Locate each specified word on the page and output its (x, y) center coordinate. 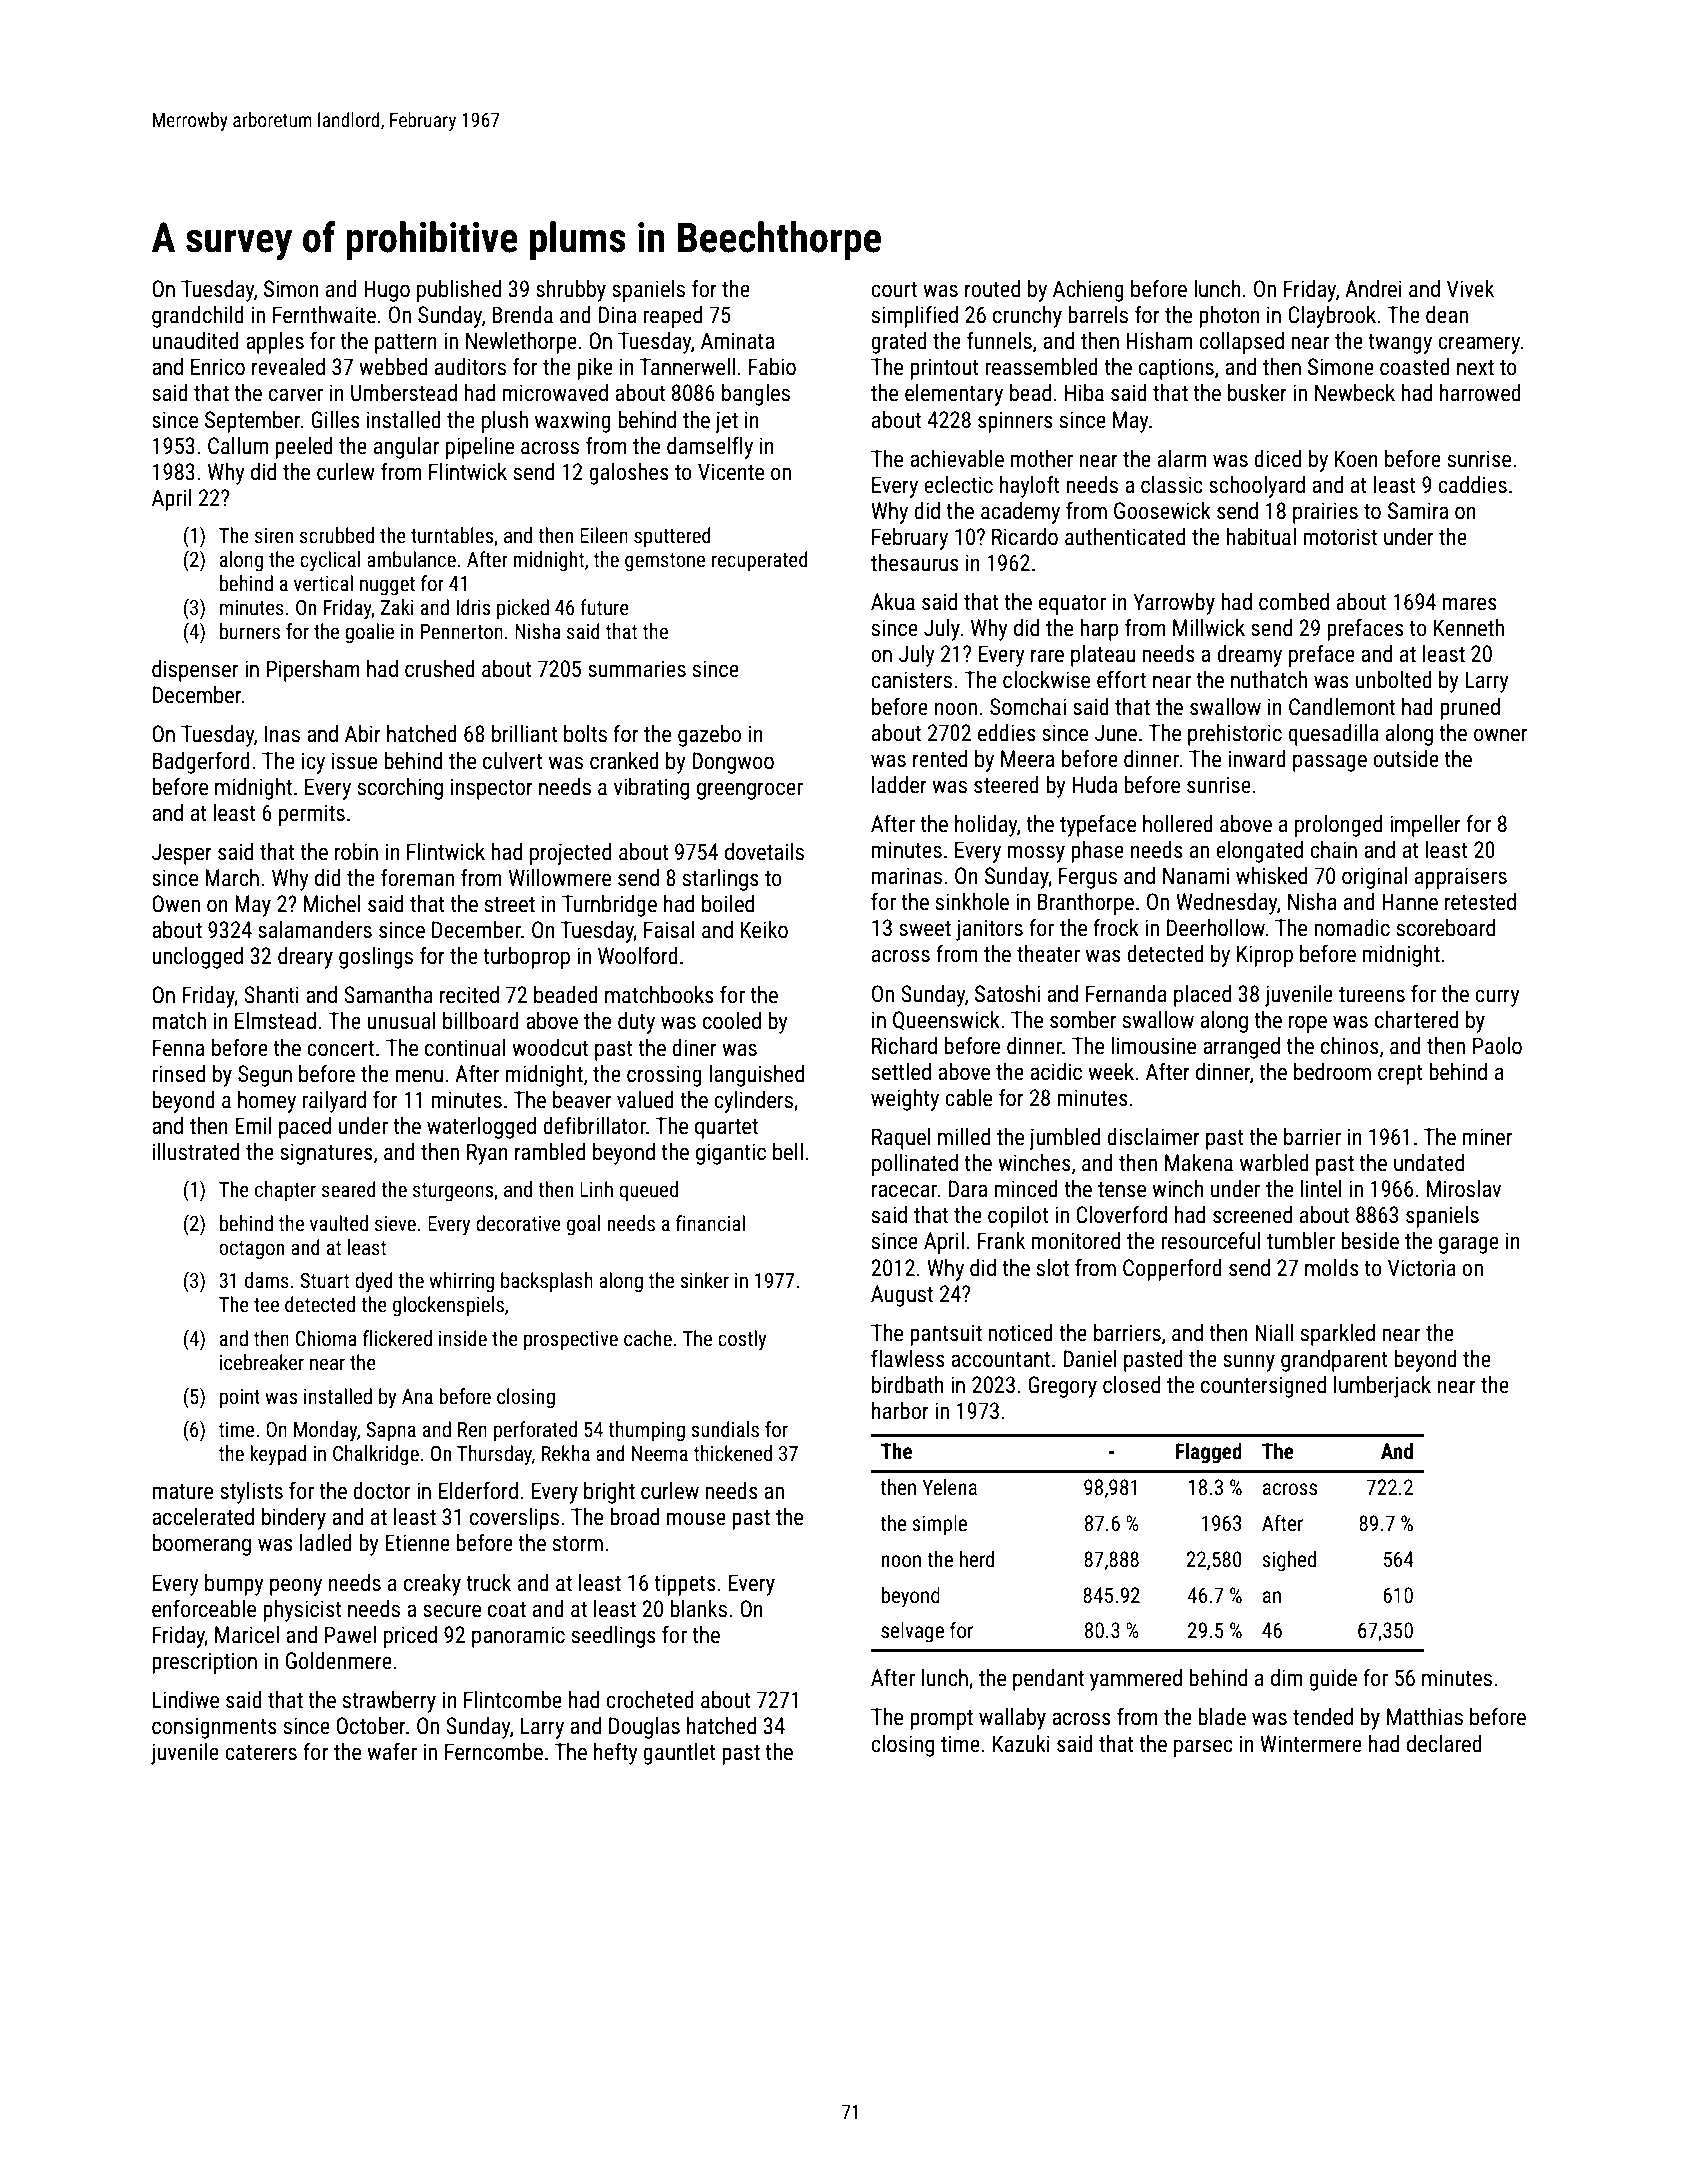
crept (1400, 1075)
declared (1444, 1744)
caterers (261, 1753)
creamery (1479, 345)
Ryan (487, 1154)
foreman (417, 877)
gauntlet (679, 1754)
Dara (968, 1189)
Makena (1199, 1163)
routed (992, 289)
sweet (925, 929)
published (459, 291)
